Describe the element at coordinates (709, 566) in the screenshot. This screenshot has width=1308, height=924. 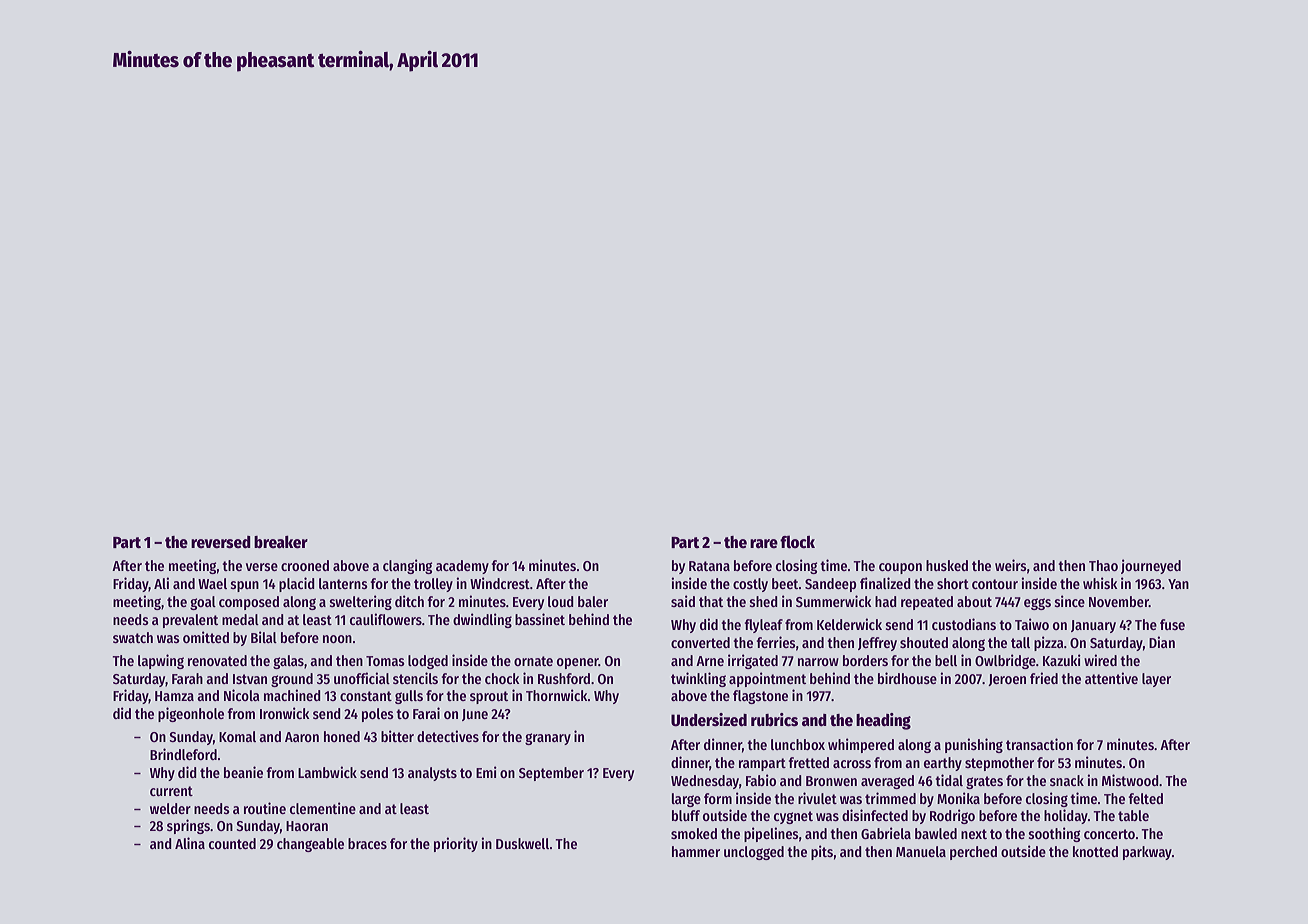
I see `Ratana` at that location.
